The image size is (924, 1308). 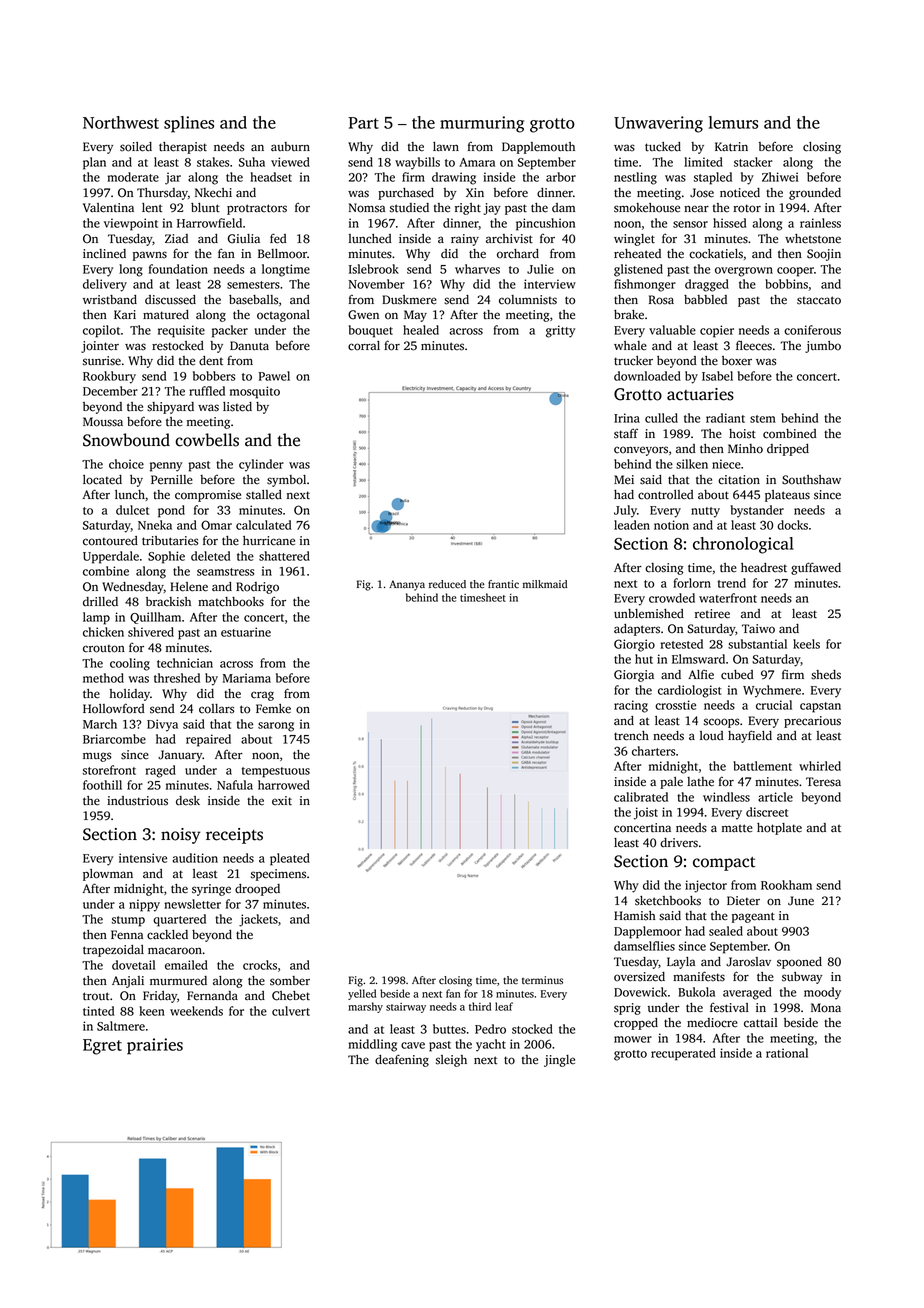 What do you see at coordinates (743, 901) in the screenshot?
I see `Dieter` at bounding box center [743, 901].
